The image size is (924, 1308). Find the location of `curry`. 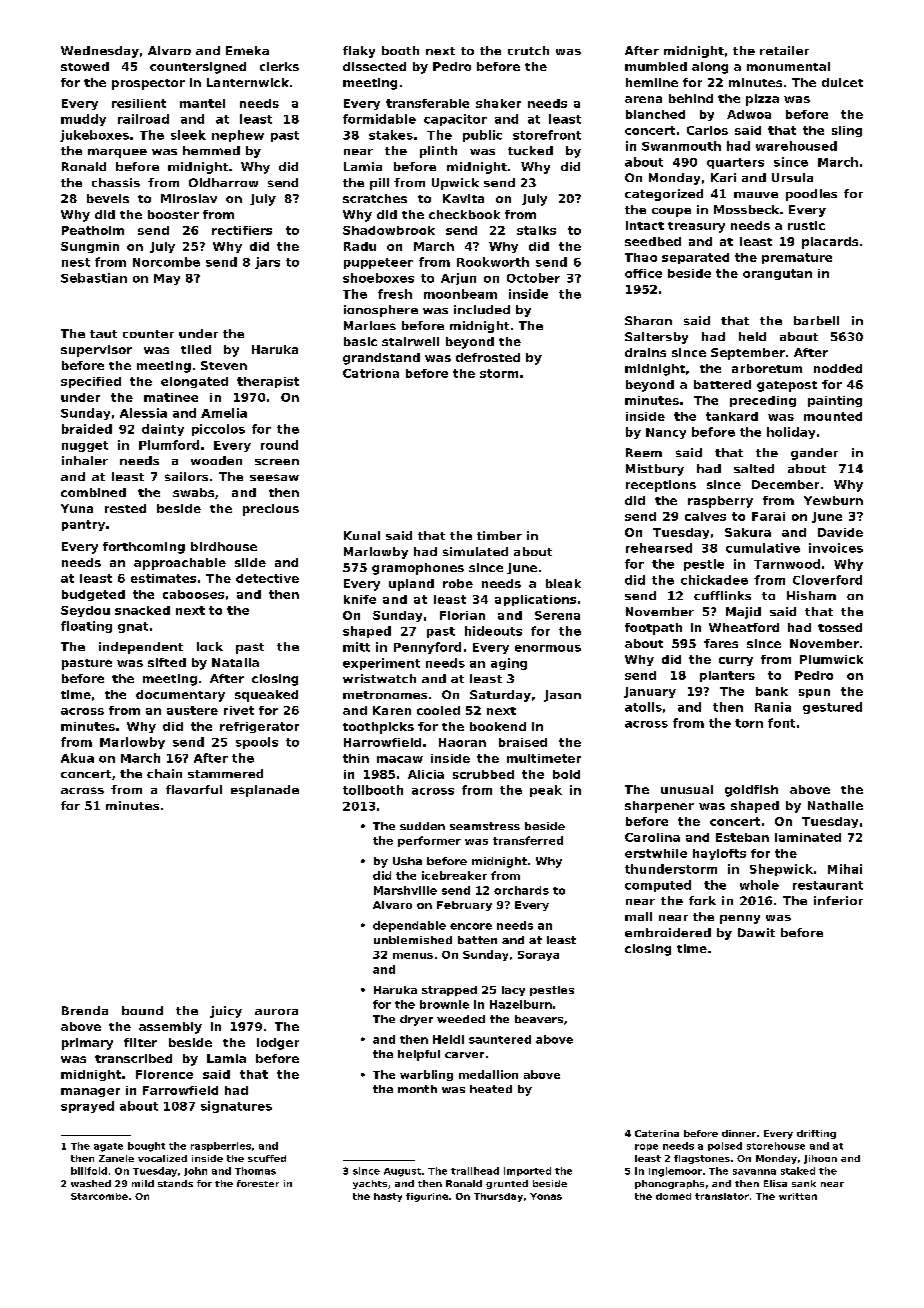

curry is located at coordinates (736, 661).
